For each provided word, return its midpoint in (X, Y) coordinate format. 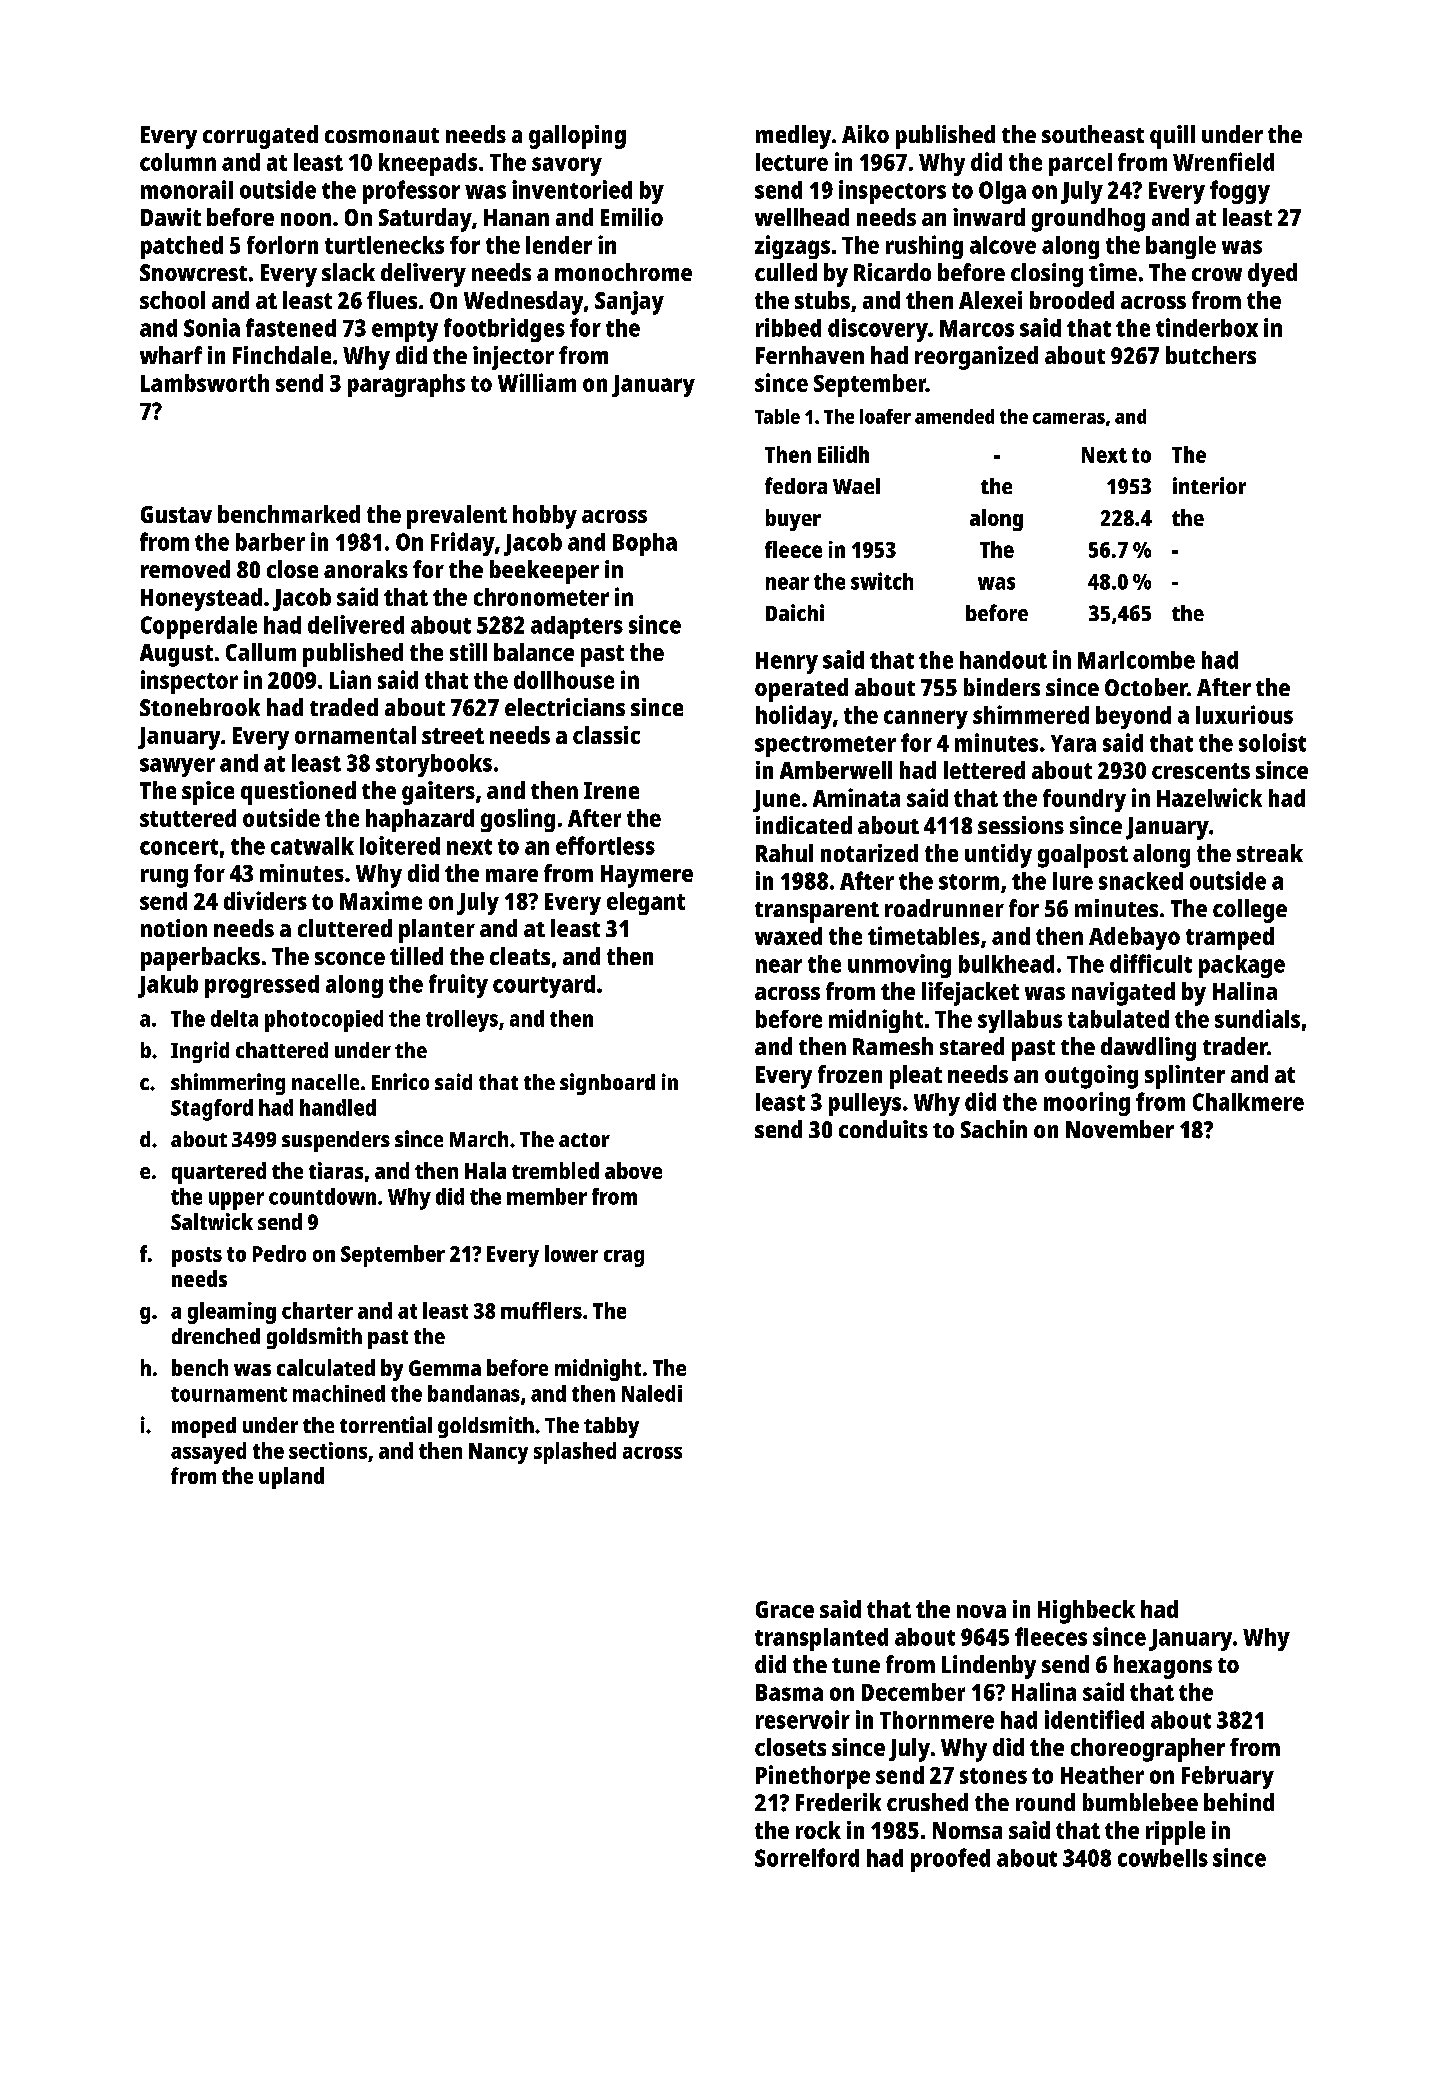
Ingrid (200, 1052)
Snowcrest (193, 272)
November (1120, 1129)
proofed (950, 1860)
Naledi (652, 1393)
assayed (208, 1453)
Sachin (994, 1129)
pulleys (865, 1104)
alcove (1003, 245)
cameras (1069, 418)
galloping (577, 137)
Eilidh (843, 454)
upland (291, 1478)
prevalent (457, 517)
